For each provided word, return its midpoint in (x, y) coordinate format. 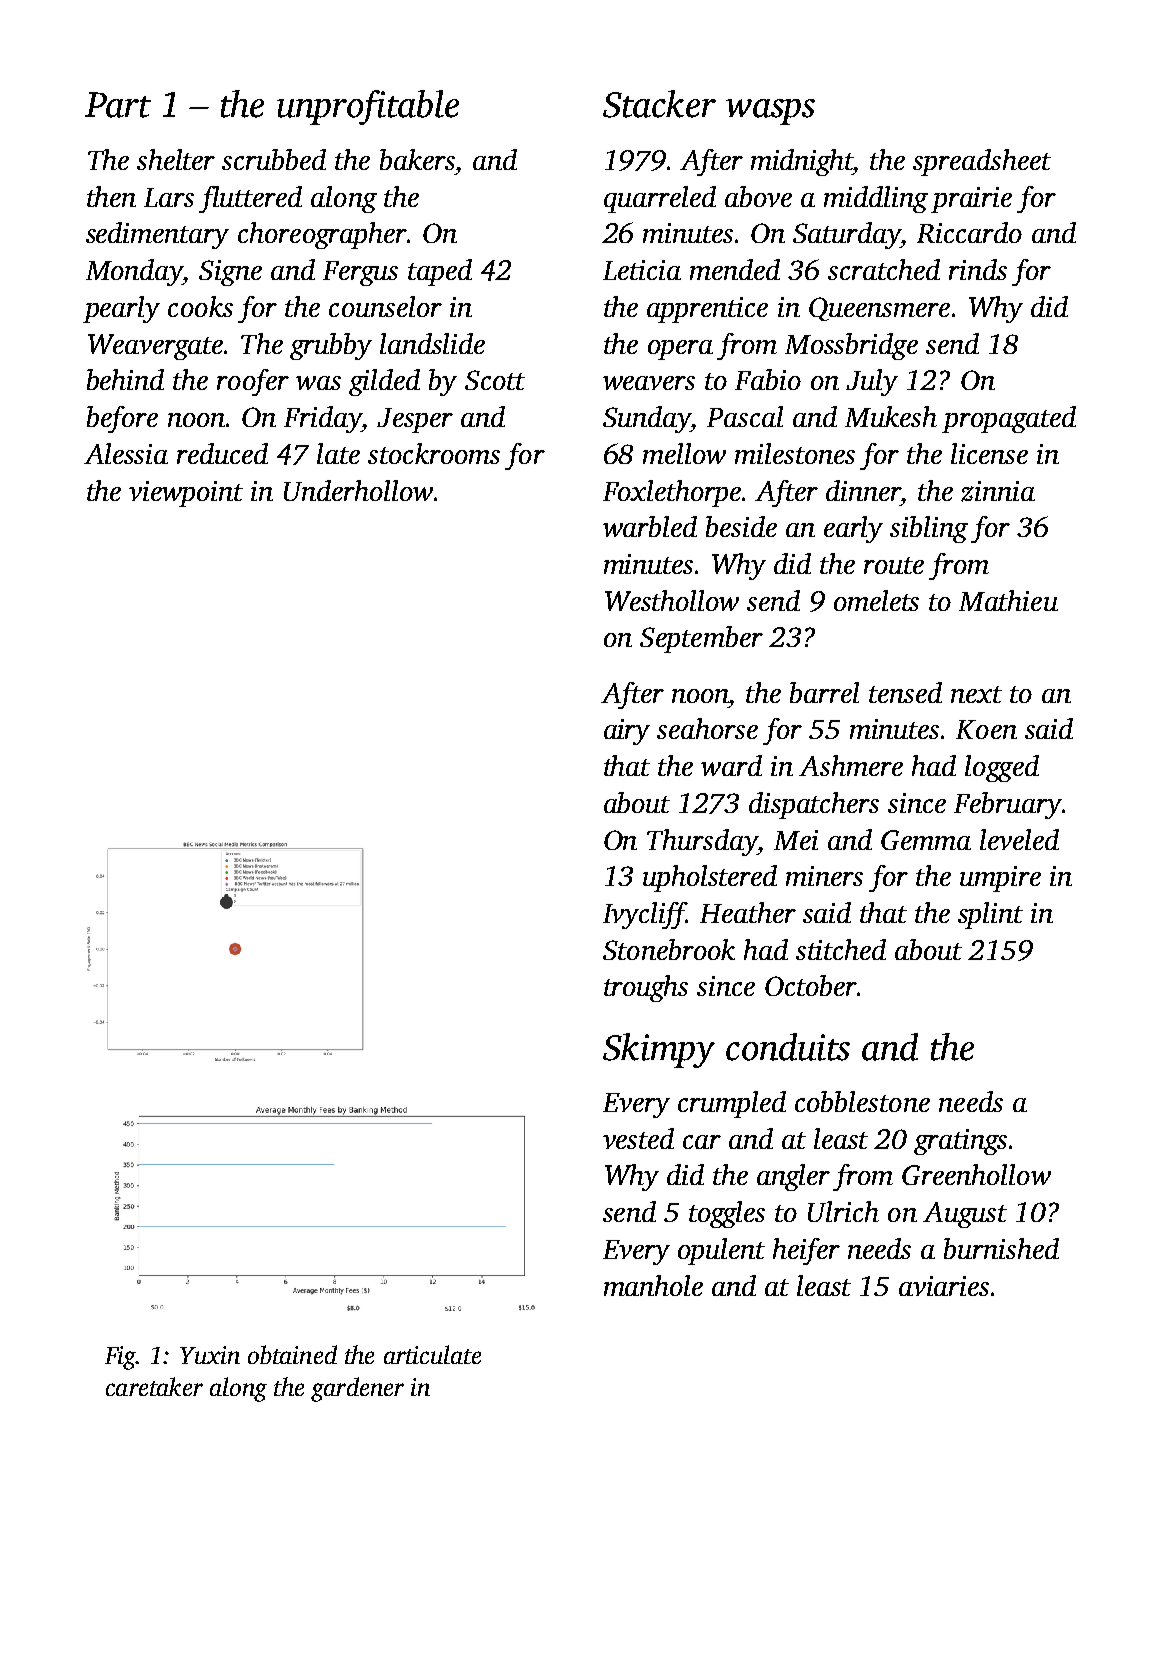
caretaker (154, 1386)
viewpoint (186, 494)
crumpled (732, 1104)
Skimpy (659, 1050)
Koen (986, 729)
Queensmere (879, 309)
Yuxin (210, 1355)
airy (627, 732)
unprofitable (368, 107)
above (758, 196)
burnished (1001, 1248)
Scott (495, 380)
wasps (770, 112)
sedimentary (157, 235)
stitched (841, 949)
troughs (646, 988)
